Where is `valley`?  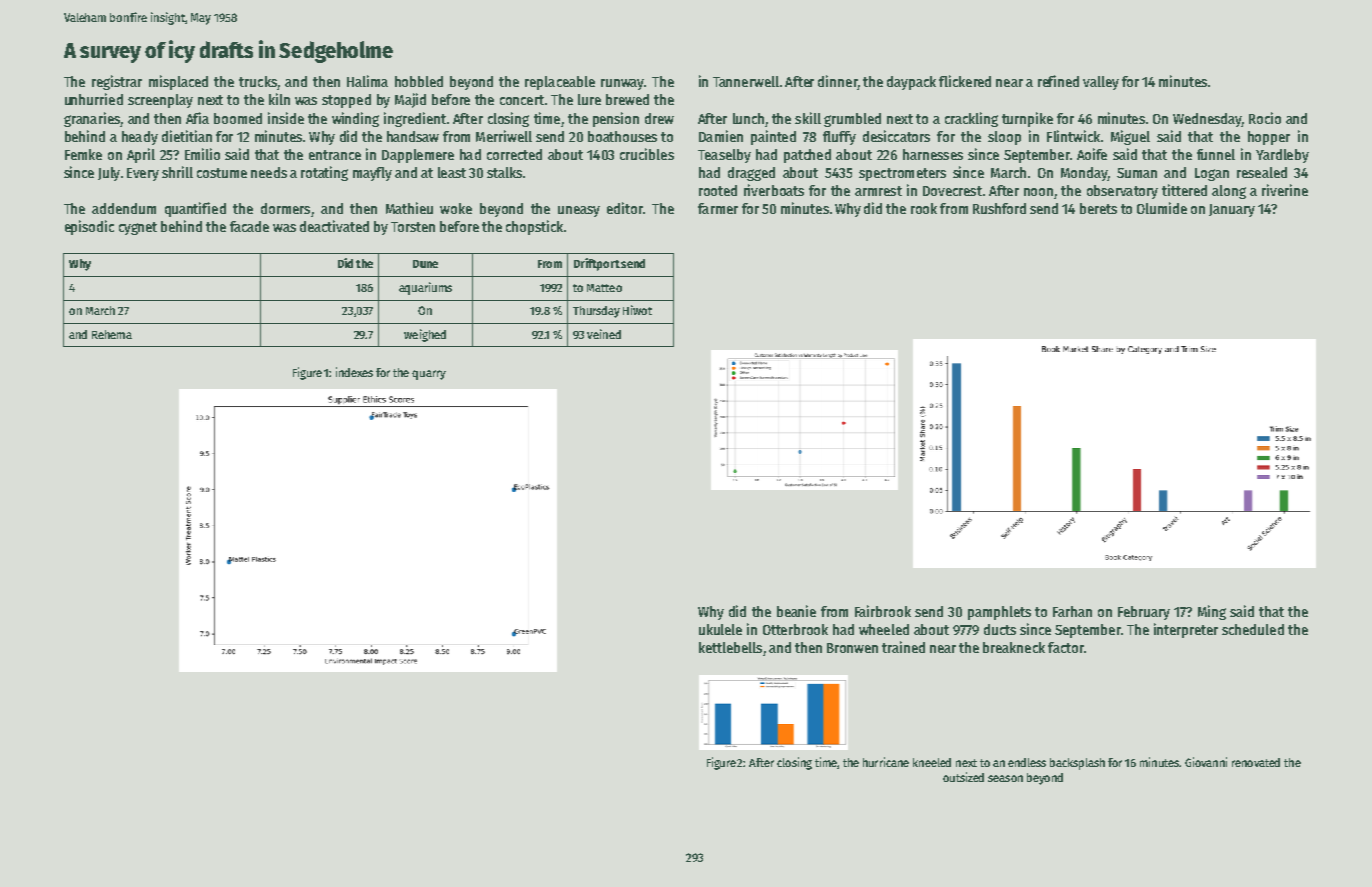 valley is located at coordinates (1101, 83).
